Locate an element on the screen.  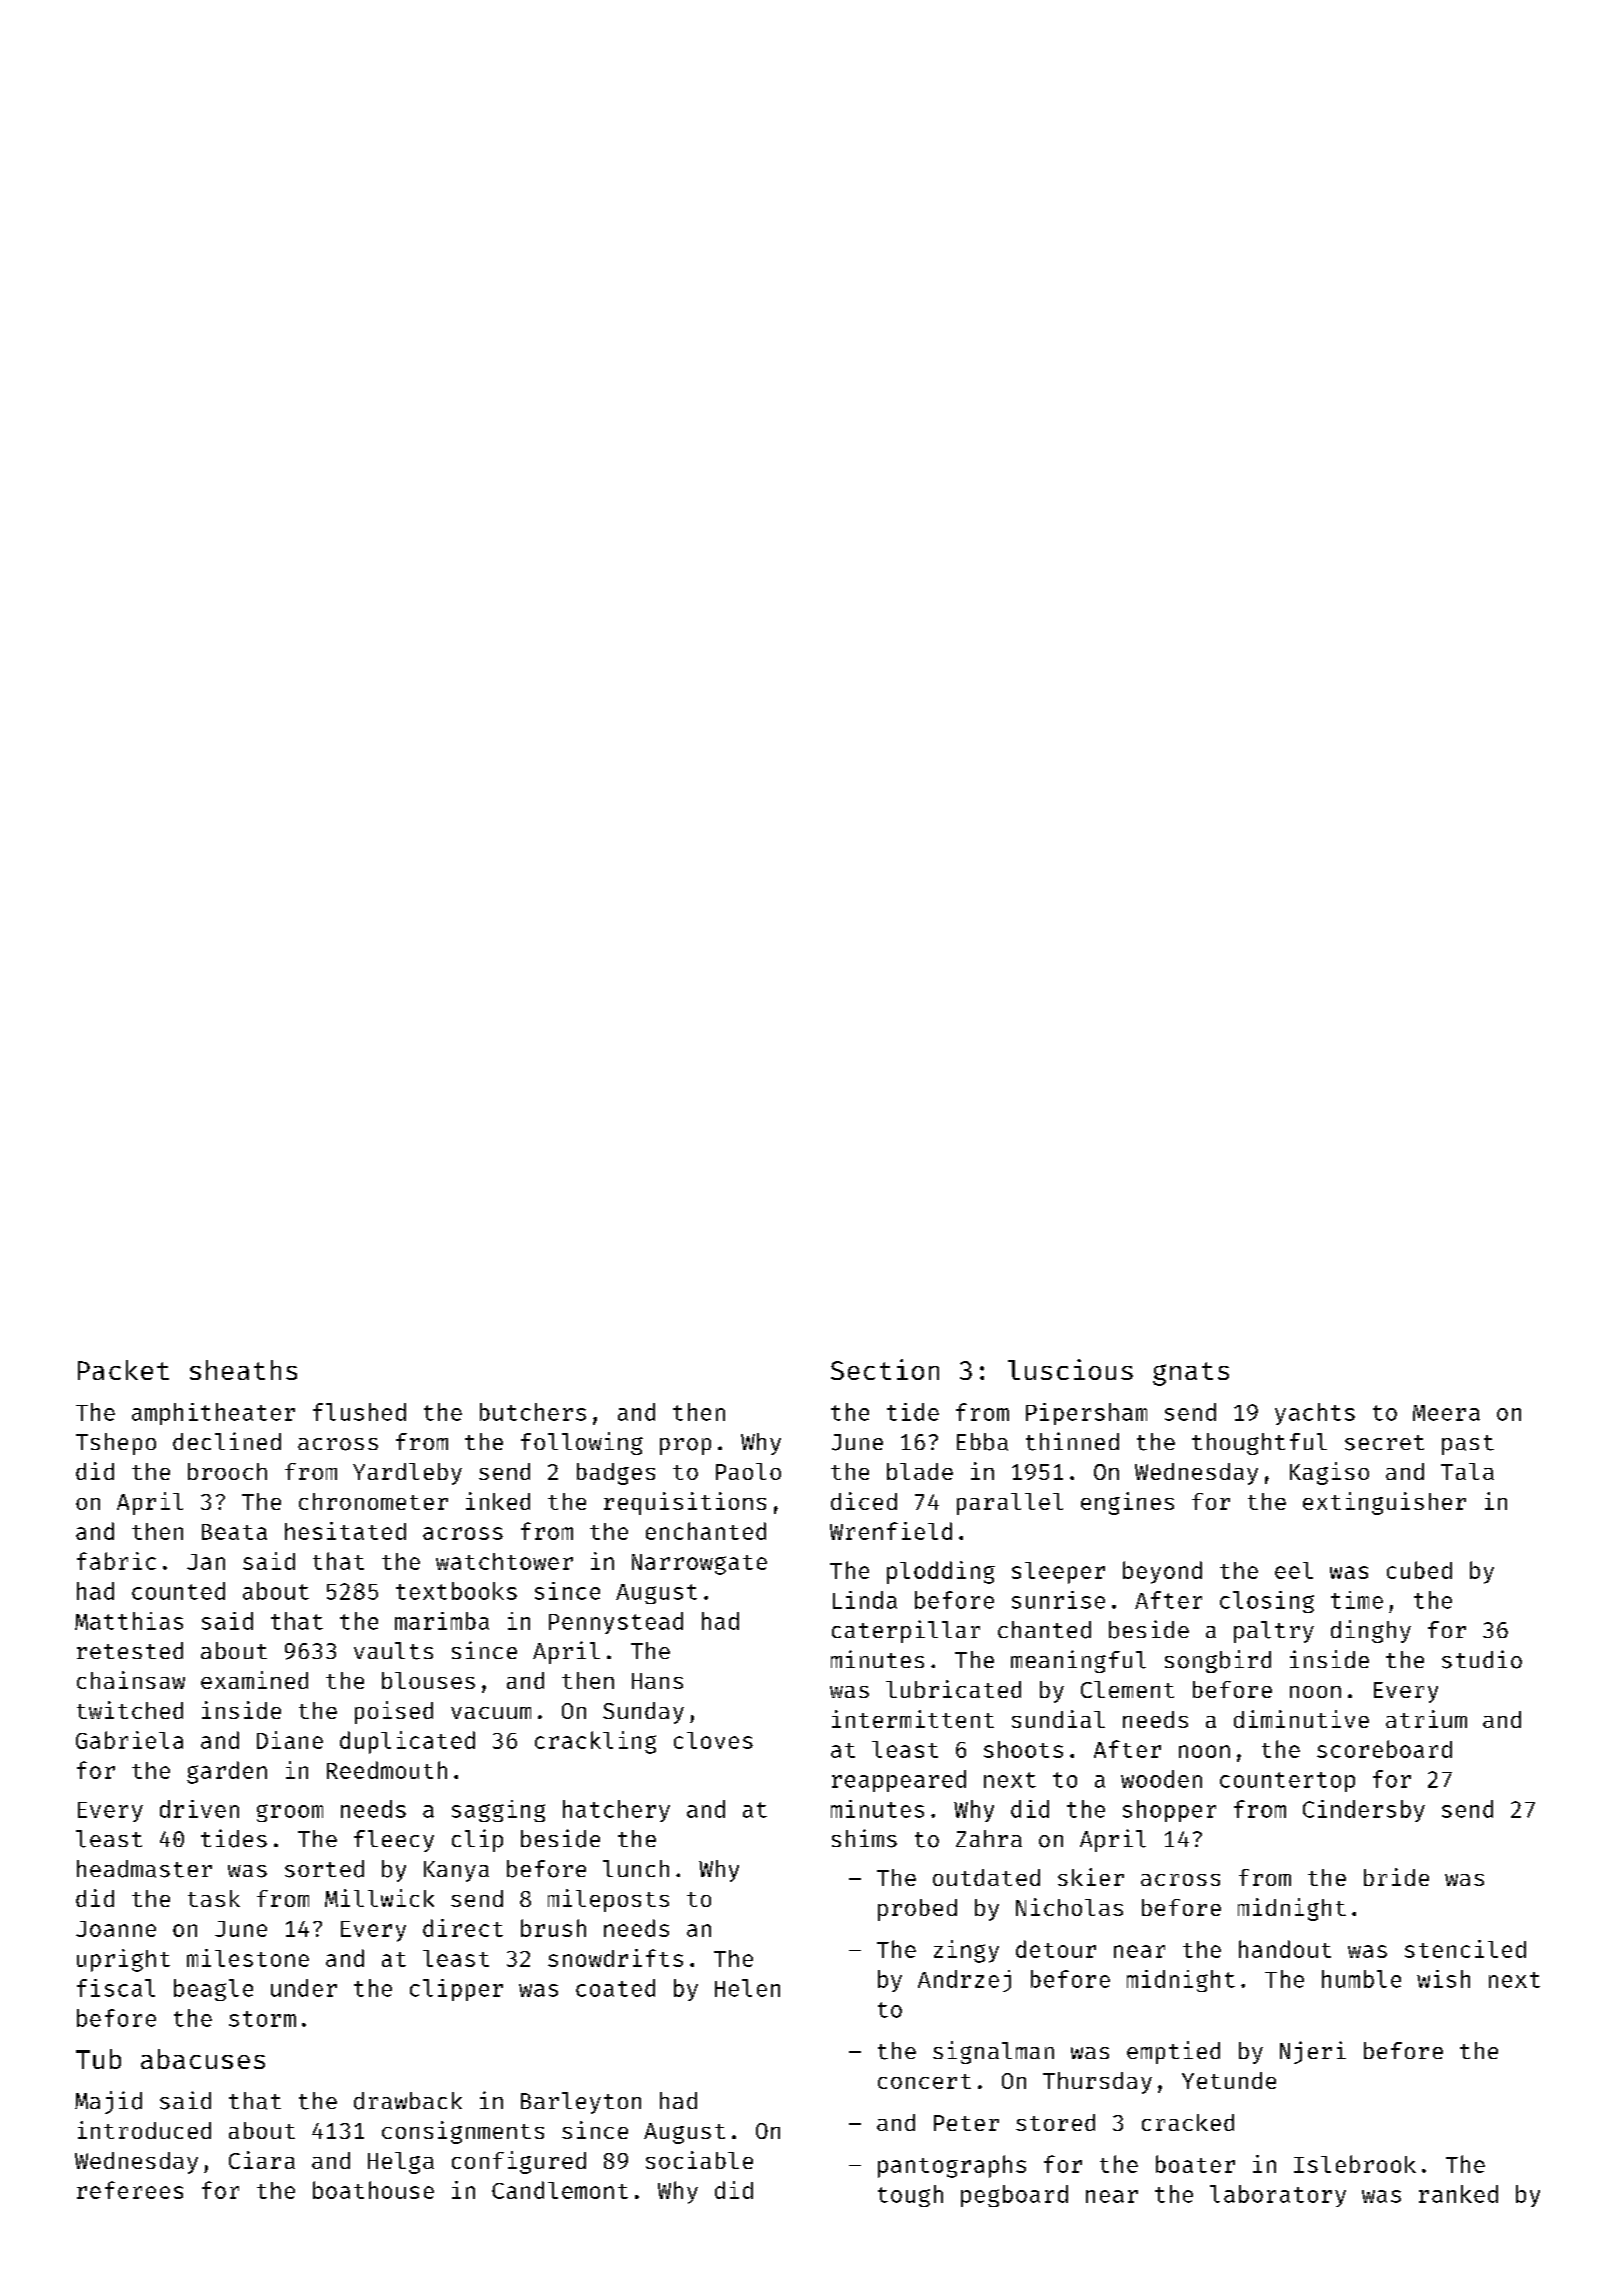
drawback is located at coordinates (408, 2101).
